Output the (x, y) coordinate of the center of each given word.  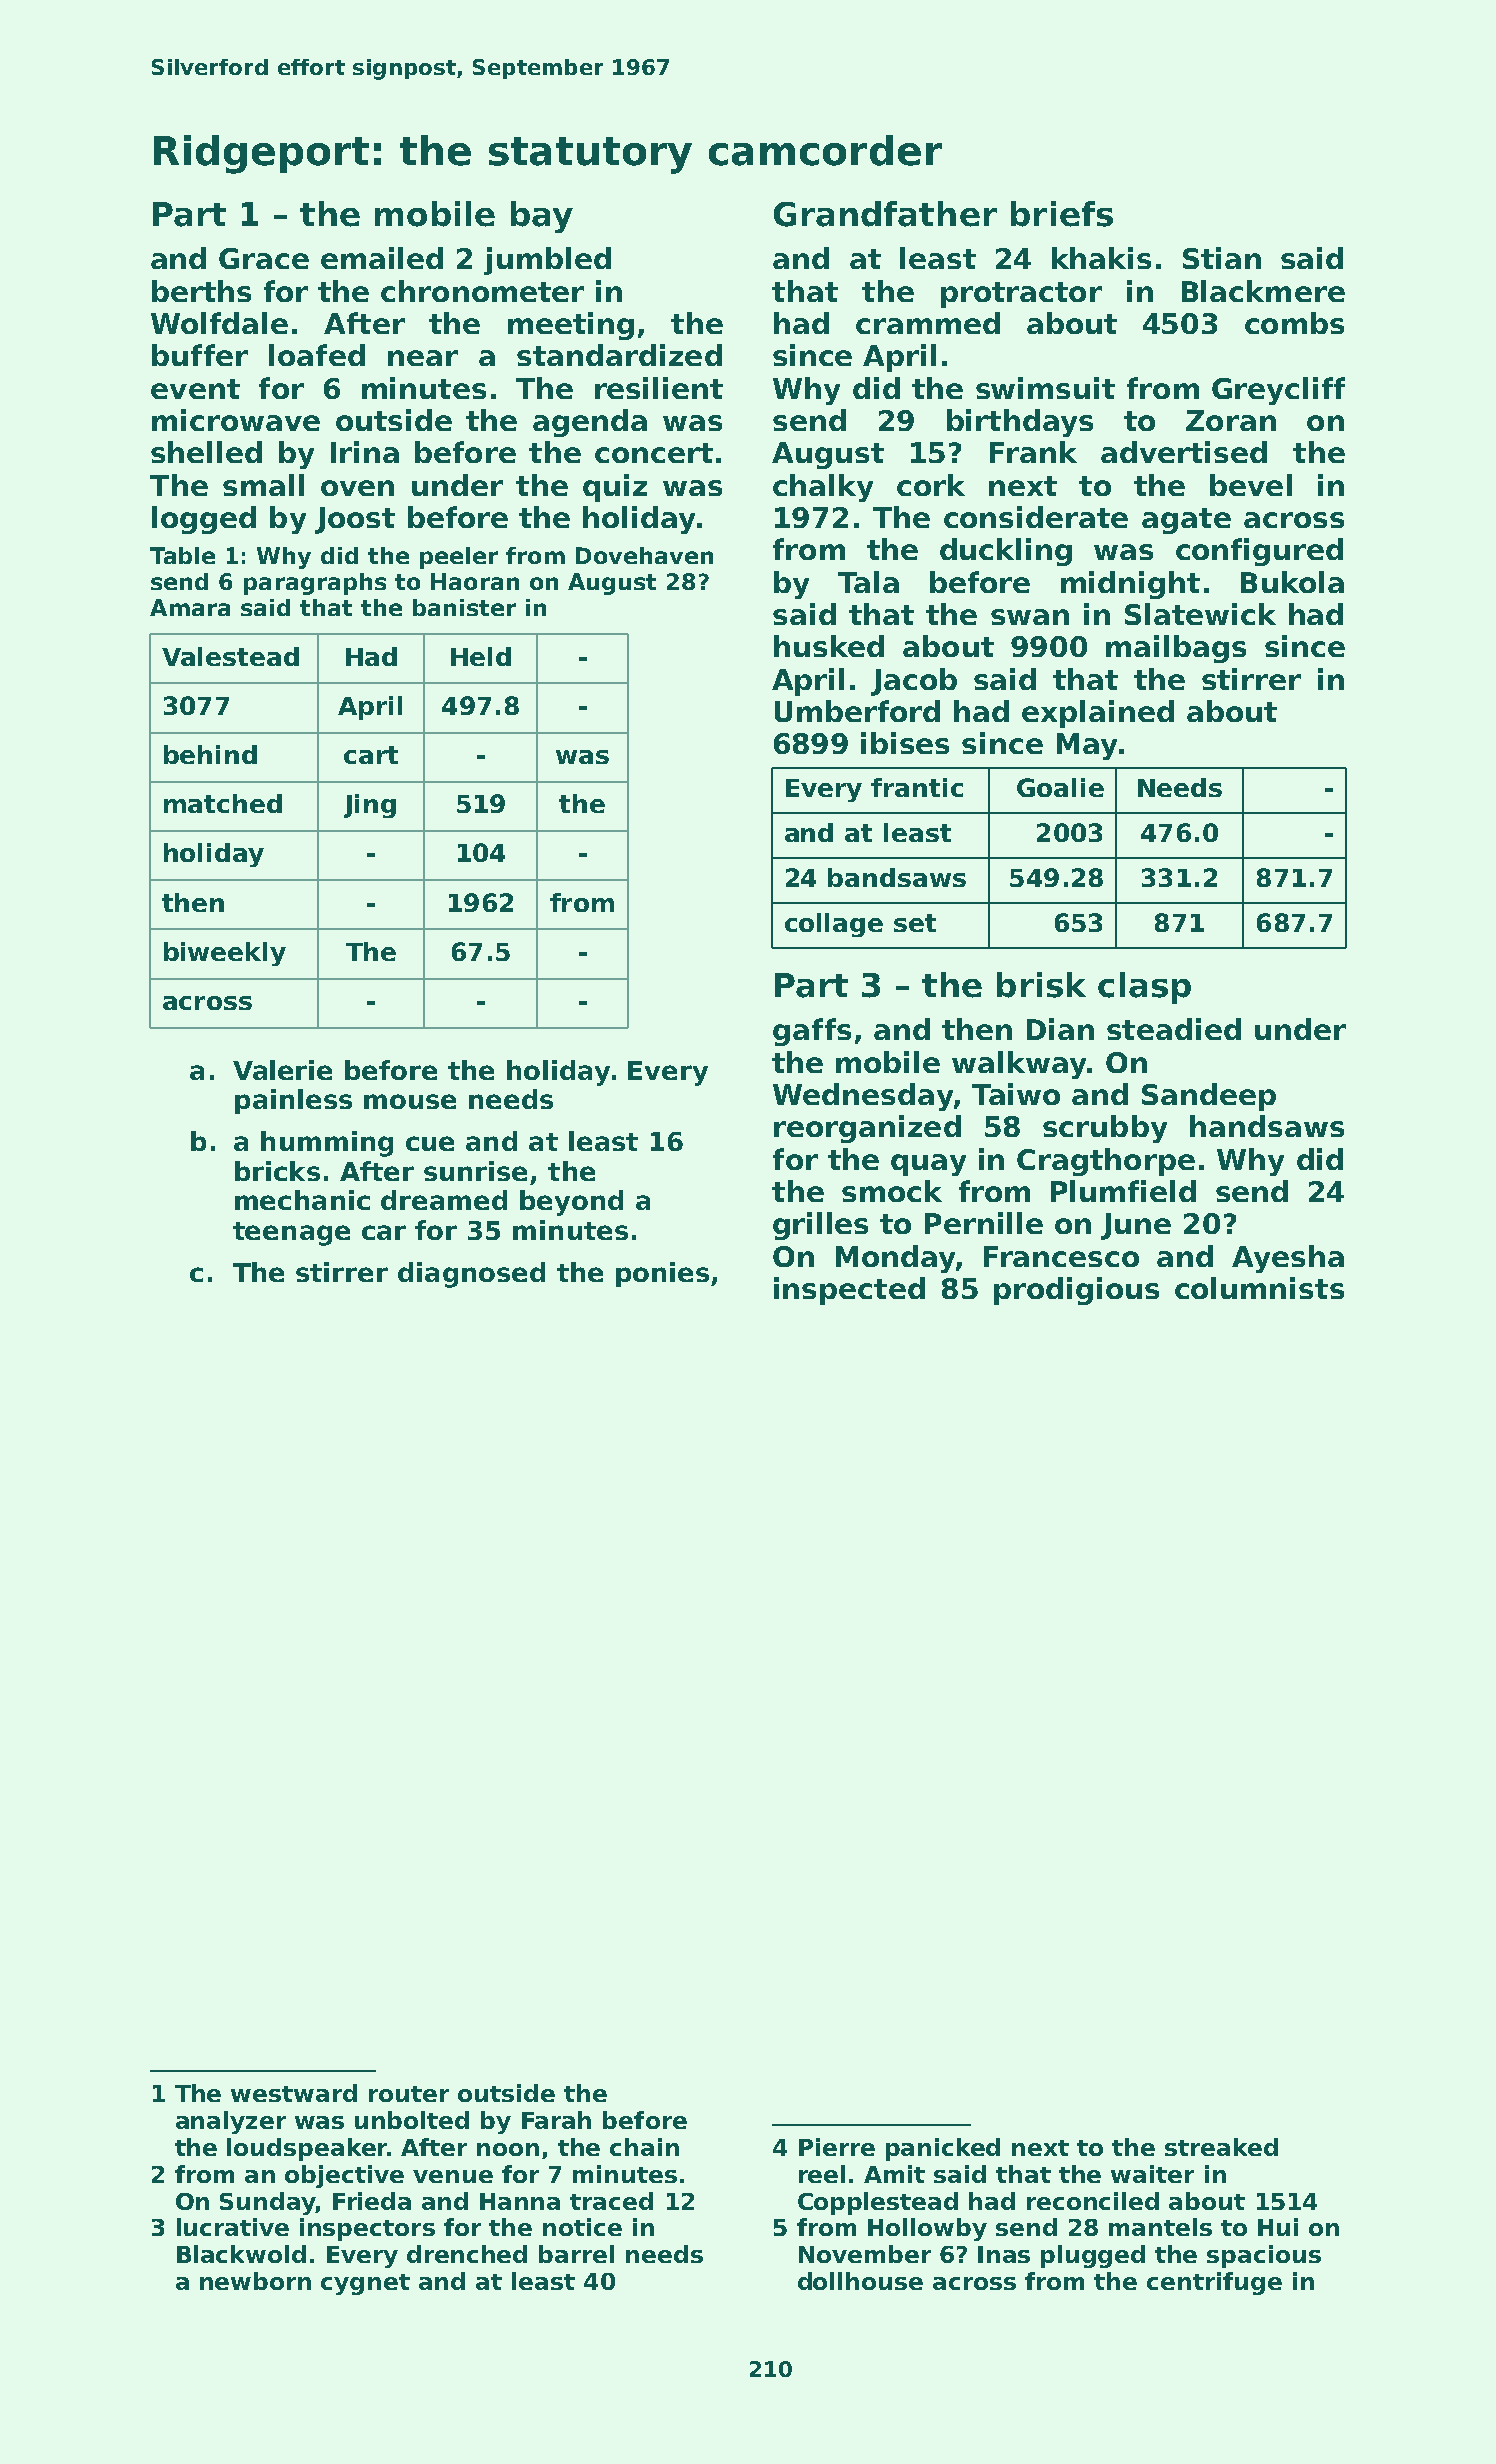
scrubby (1105, 1129)
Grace (264, 258)
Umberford (857, 711)
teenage (291, 1234)
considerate (1036, 517)
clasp (1144, 988)
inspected (849, 1291)
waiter (1152, 2174)
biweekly (225, 954)
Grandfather (885, 214)
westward (294, 2093)
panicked (943, 2149)
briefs (1062, 214)
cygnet (365, 2284)
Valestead (230, 656)
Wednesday (863, 1097)
